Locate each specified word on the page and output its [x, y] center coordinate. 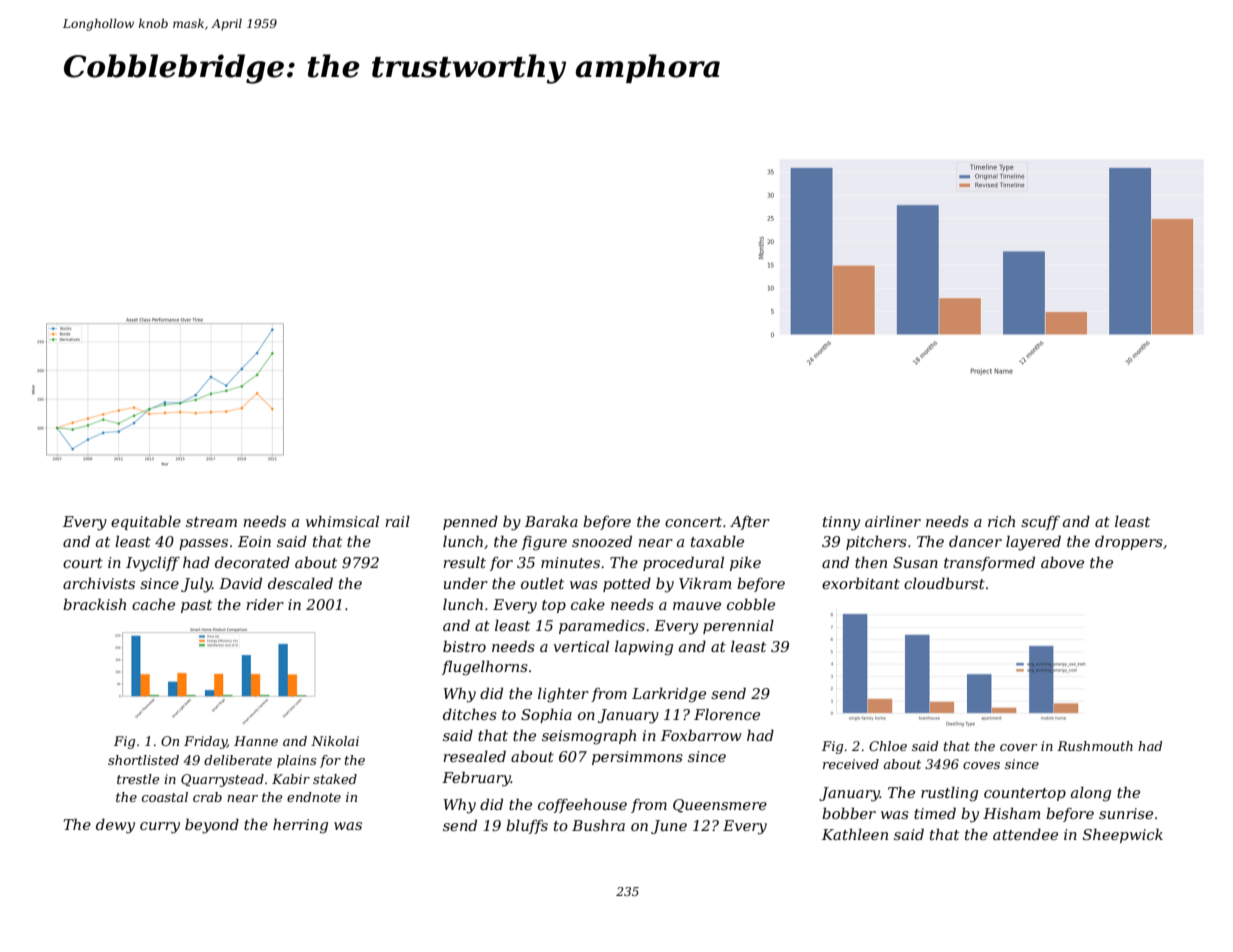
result [464, 562]
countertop [1025, 794]
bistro [464, 646]
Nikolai [335, 741]
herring [300, 826]
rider [265, 604]
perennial [738, 626]
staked [335, 779]
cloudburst [944, 583]
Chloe [888, 746]
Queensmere [720, 806]
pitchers [876, 542]
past [196, 606]
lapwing [644, 648]
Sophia [546, 715]
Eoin [254, 541]
